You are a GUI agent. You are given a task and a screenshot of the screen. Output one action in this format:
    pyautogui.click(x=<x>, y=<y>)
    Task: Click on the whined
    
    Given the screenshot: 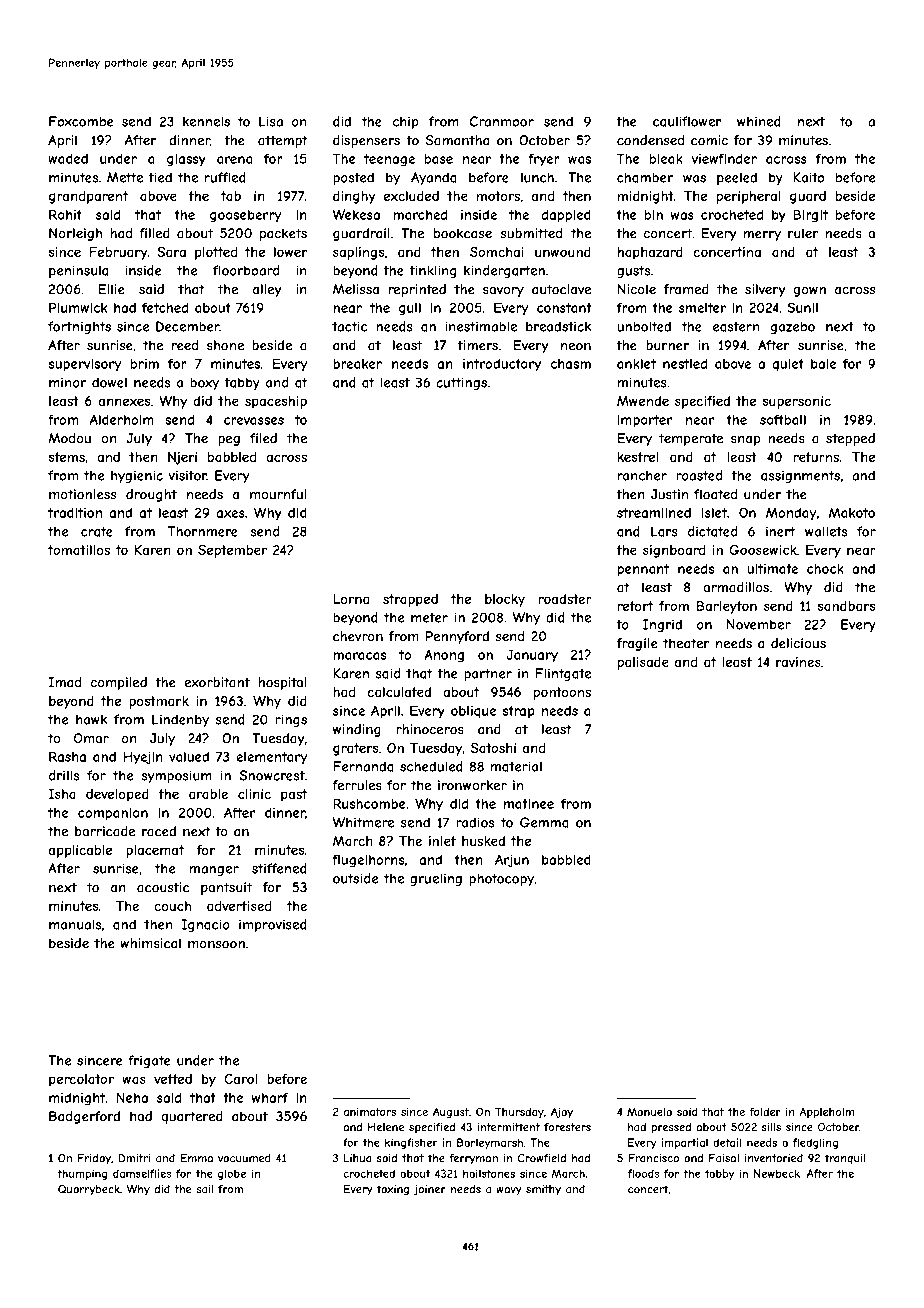 What is the action you would take?
    pyautogui.click(x=759, y=121)
